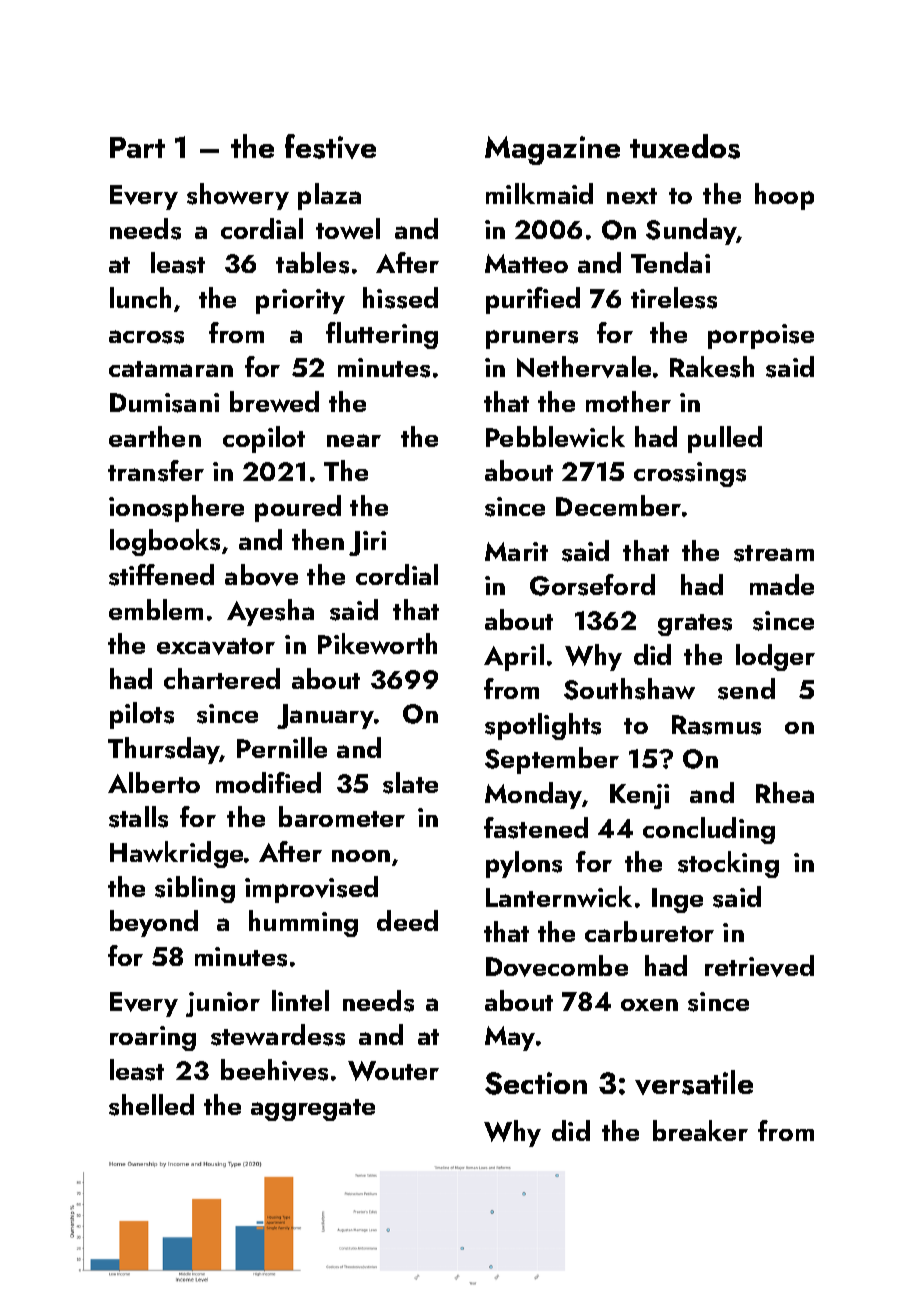 Image resolution: width=924 pixels, height=1311 pixels. Describe the element at coordinates (393, 1071) in the document. I see `Wouter` at that location.
